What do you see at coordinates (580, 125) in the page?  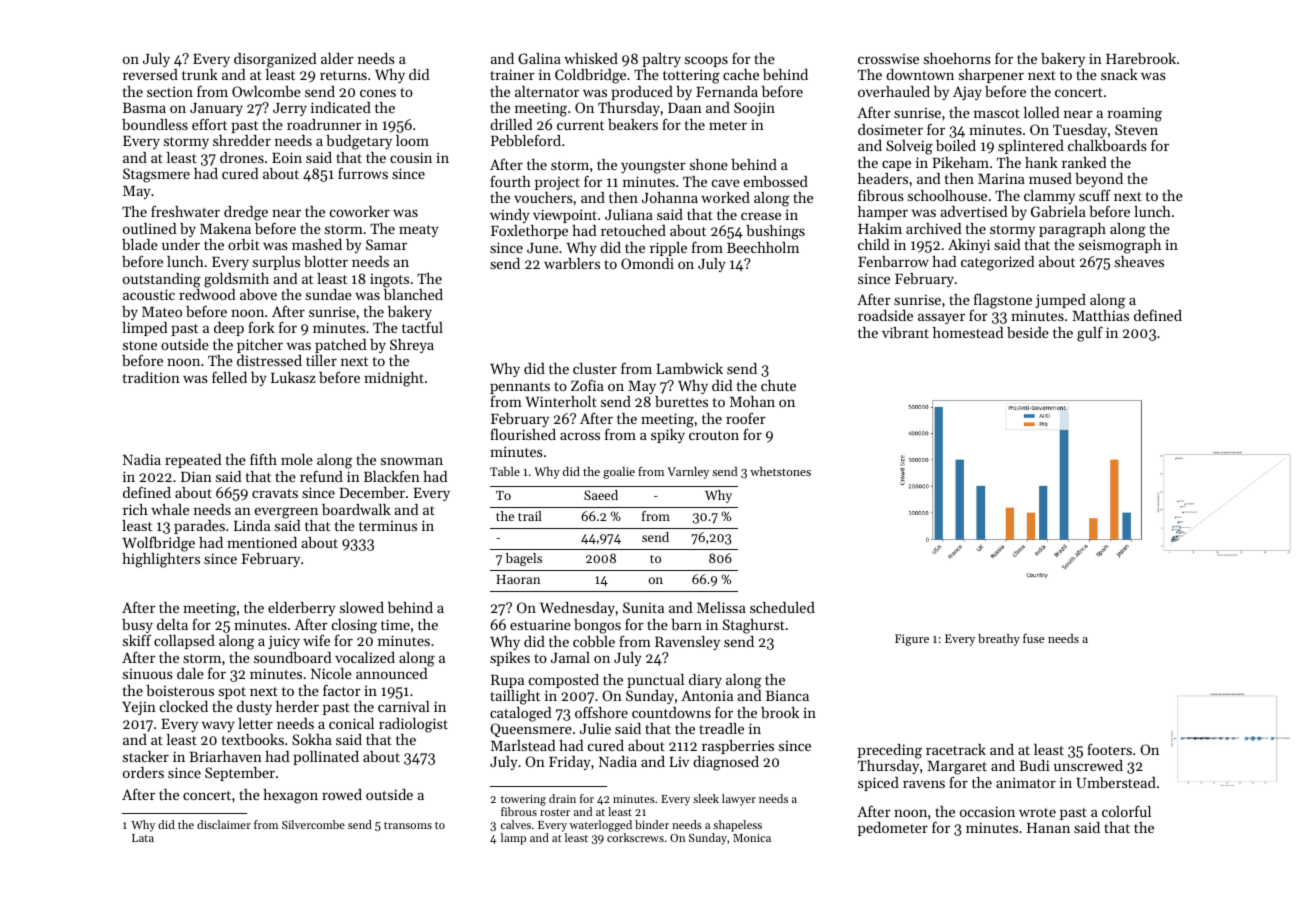 I see `current` at bounding box center [580, 125].
